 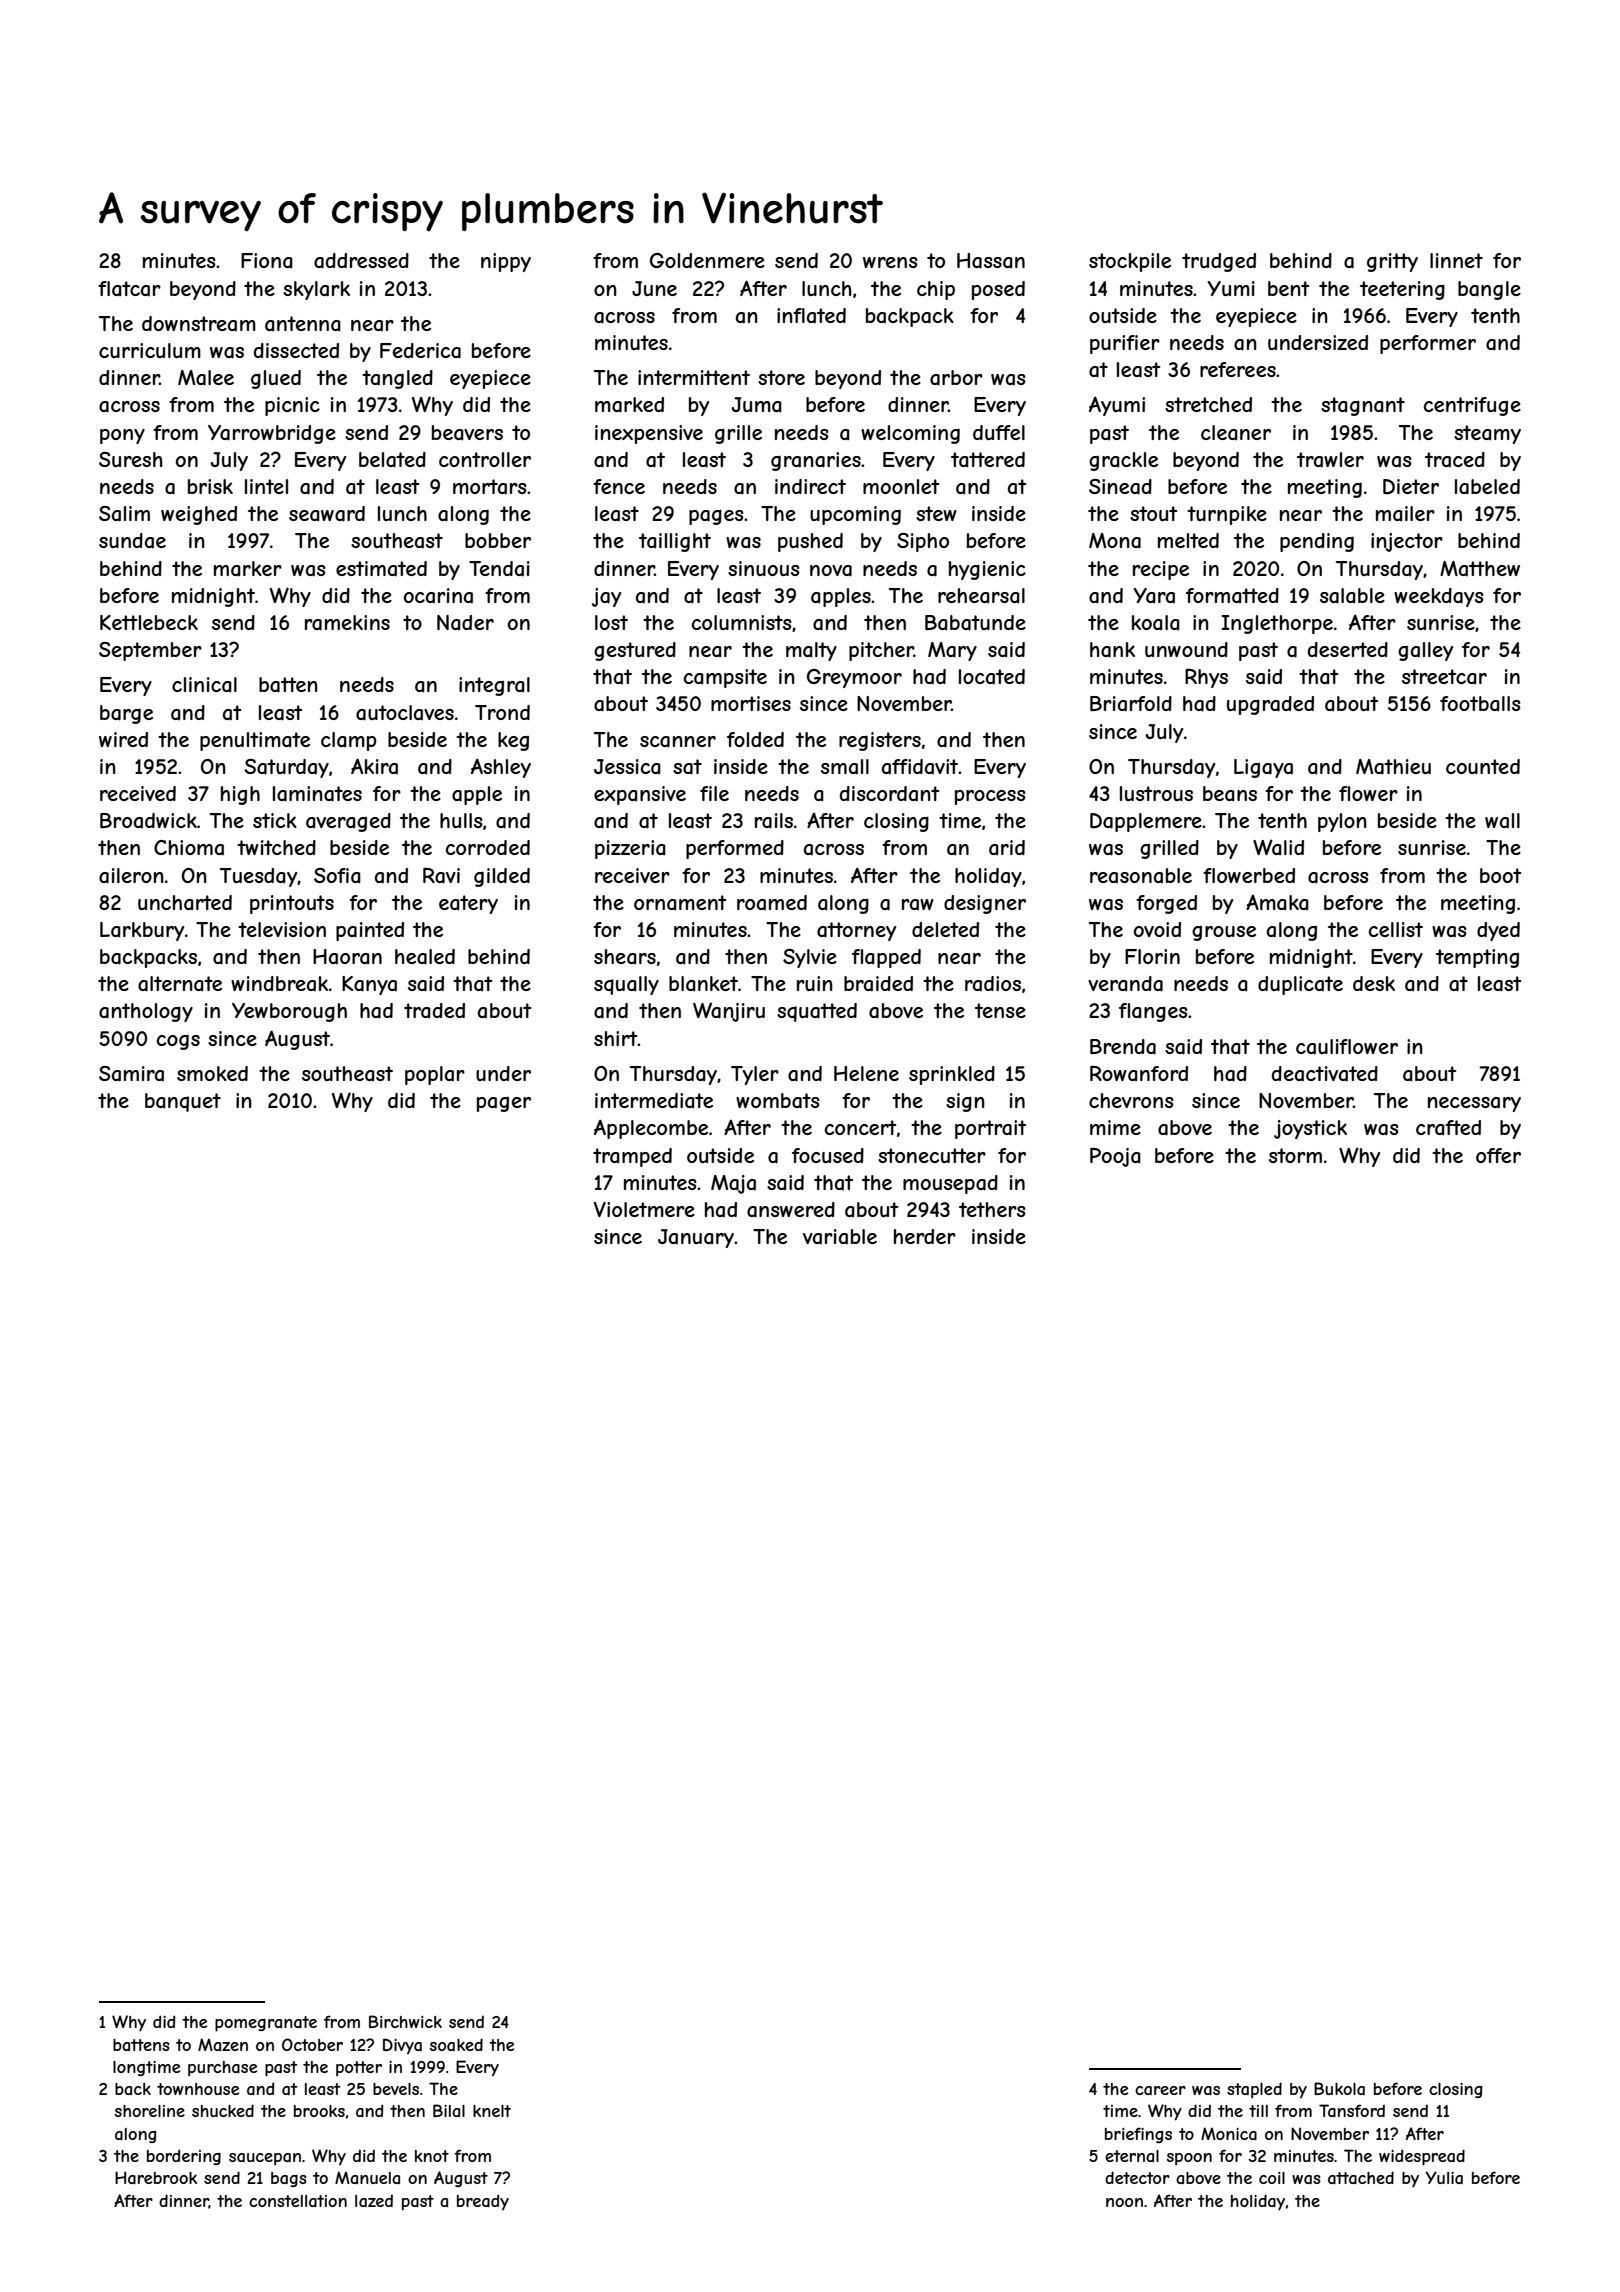 I want to click on stockpile, so click(x=1130, y=262).
